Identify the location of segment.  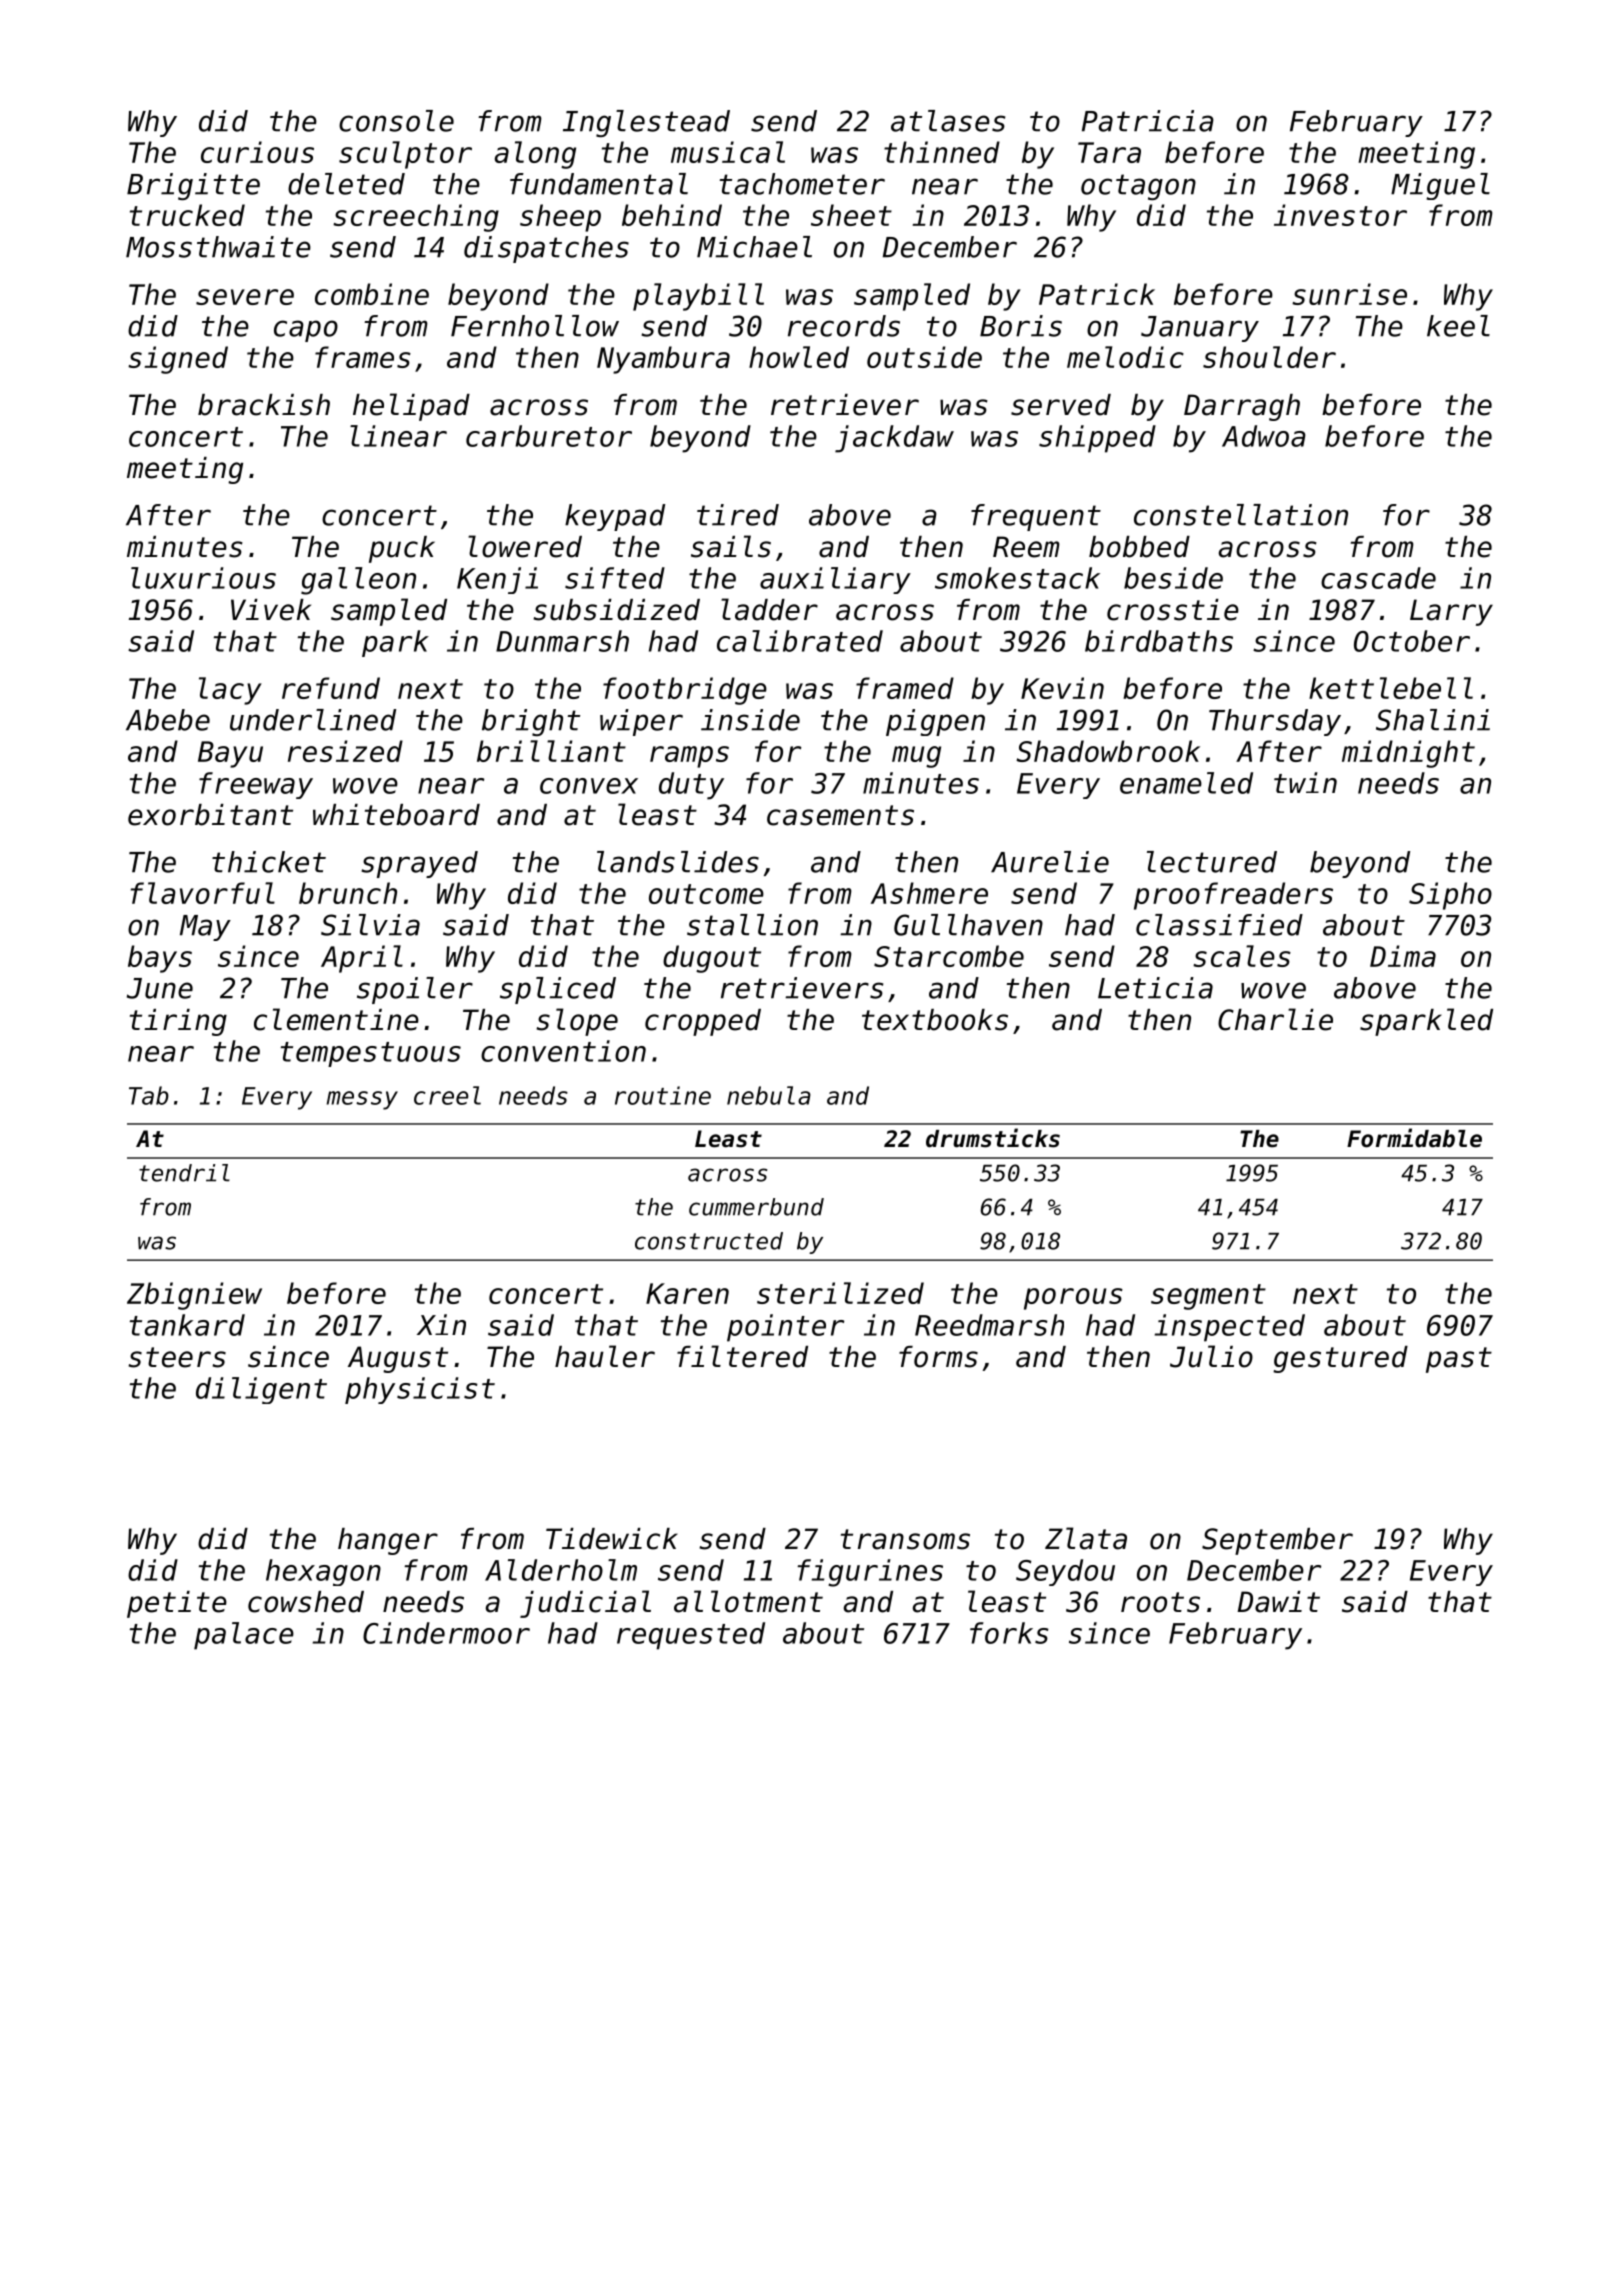
(1208, 1297).
